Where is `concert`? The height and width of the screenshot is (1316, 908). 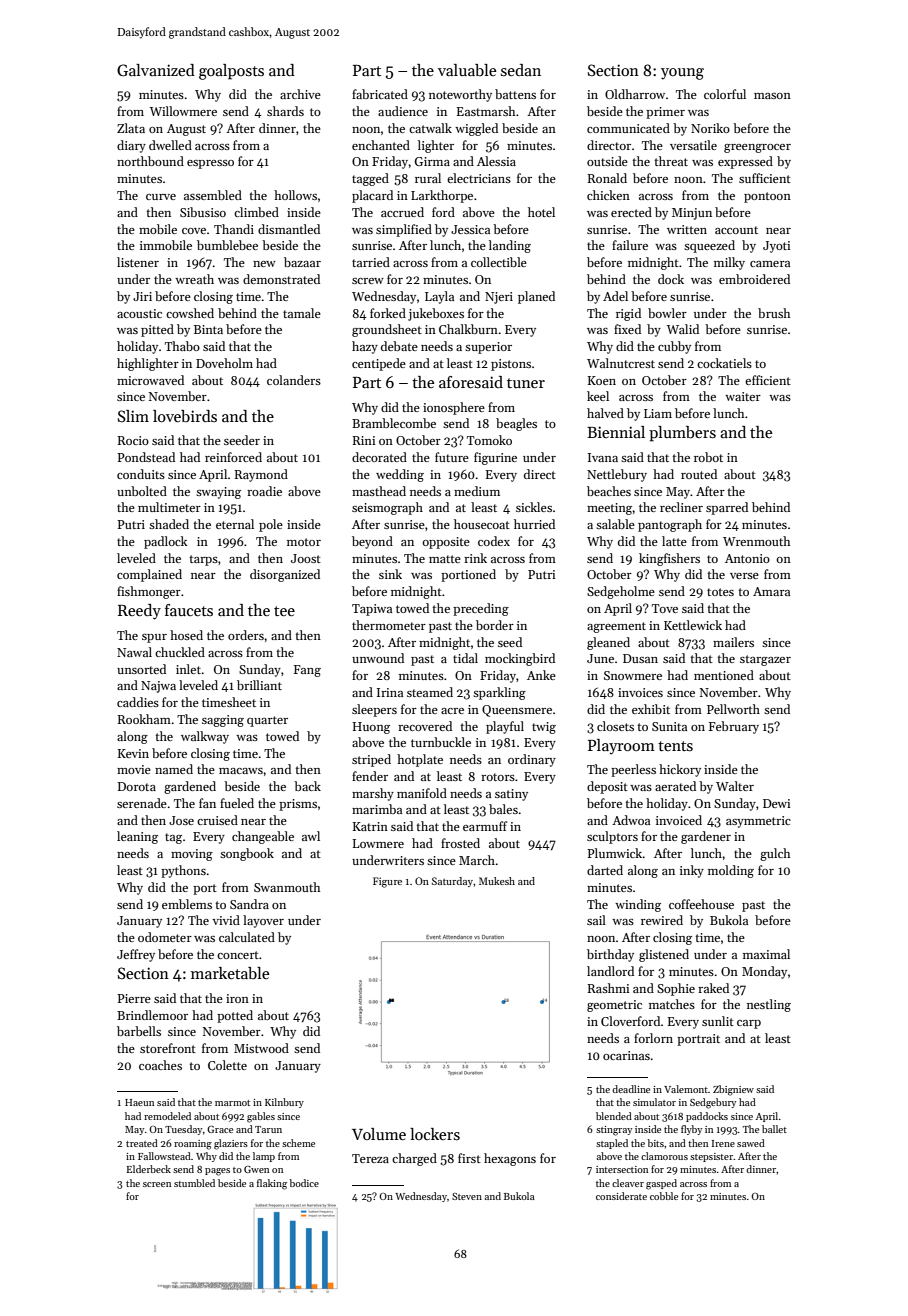
concert is located at coordinates (238, 955).
